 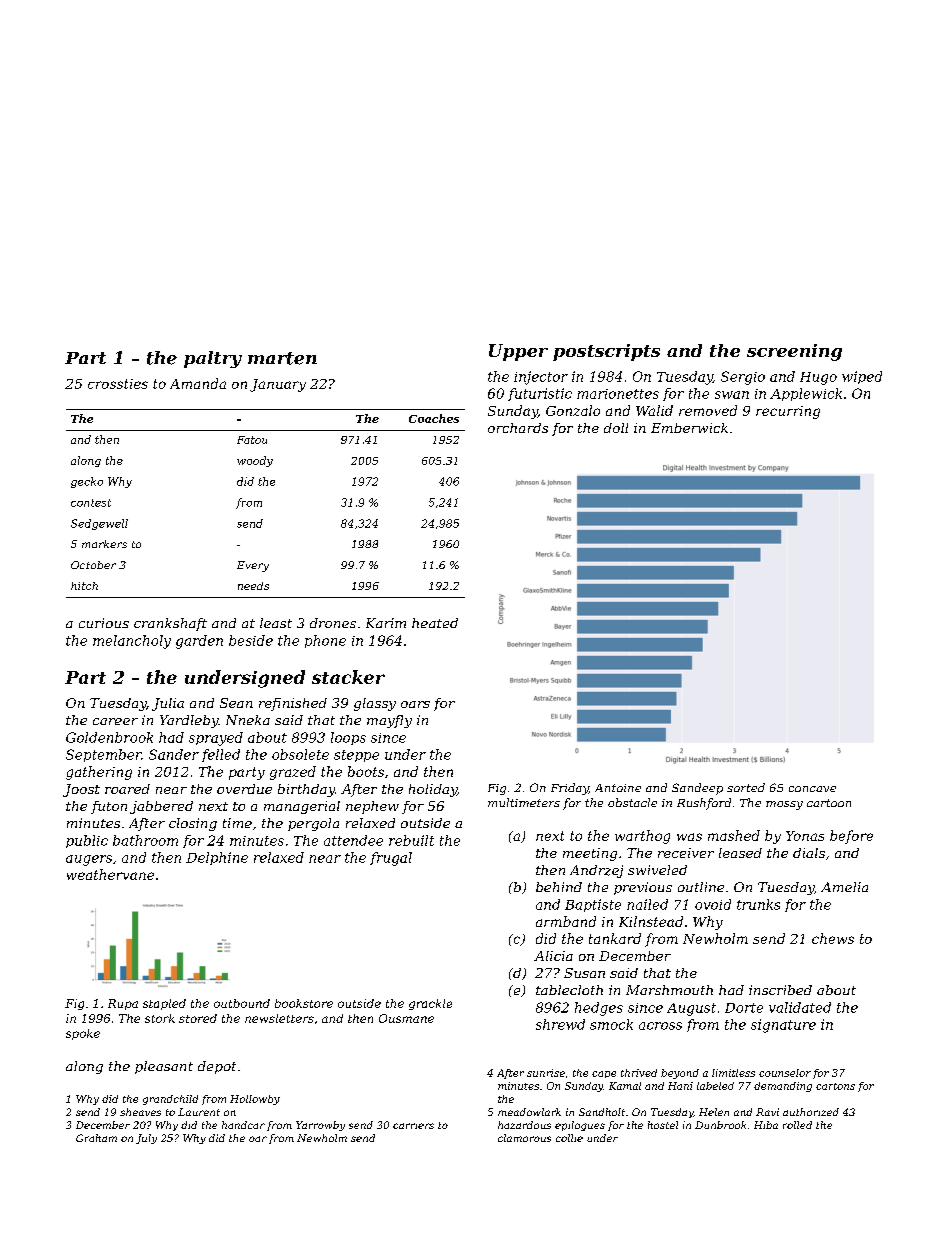 I want to click on oars, so click(x=415, y=704).
